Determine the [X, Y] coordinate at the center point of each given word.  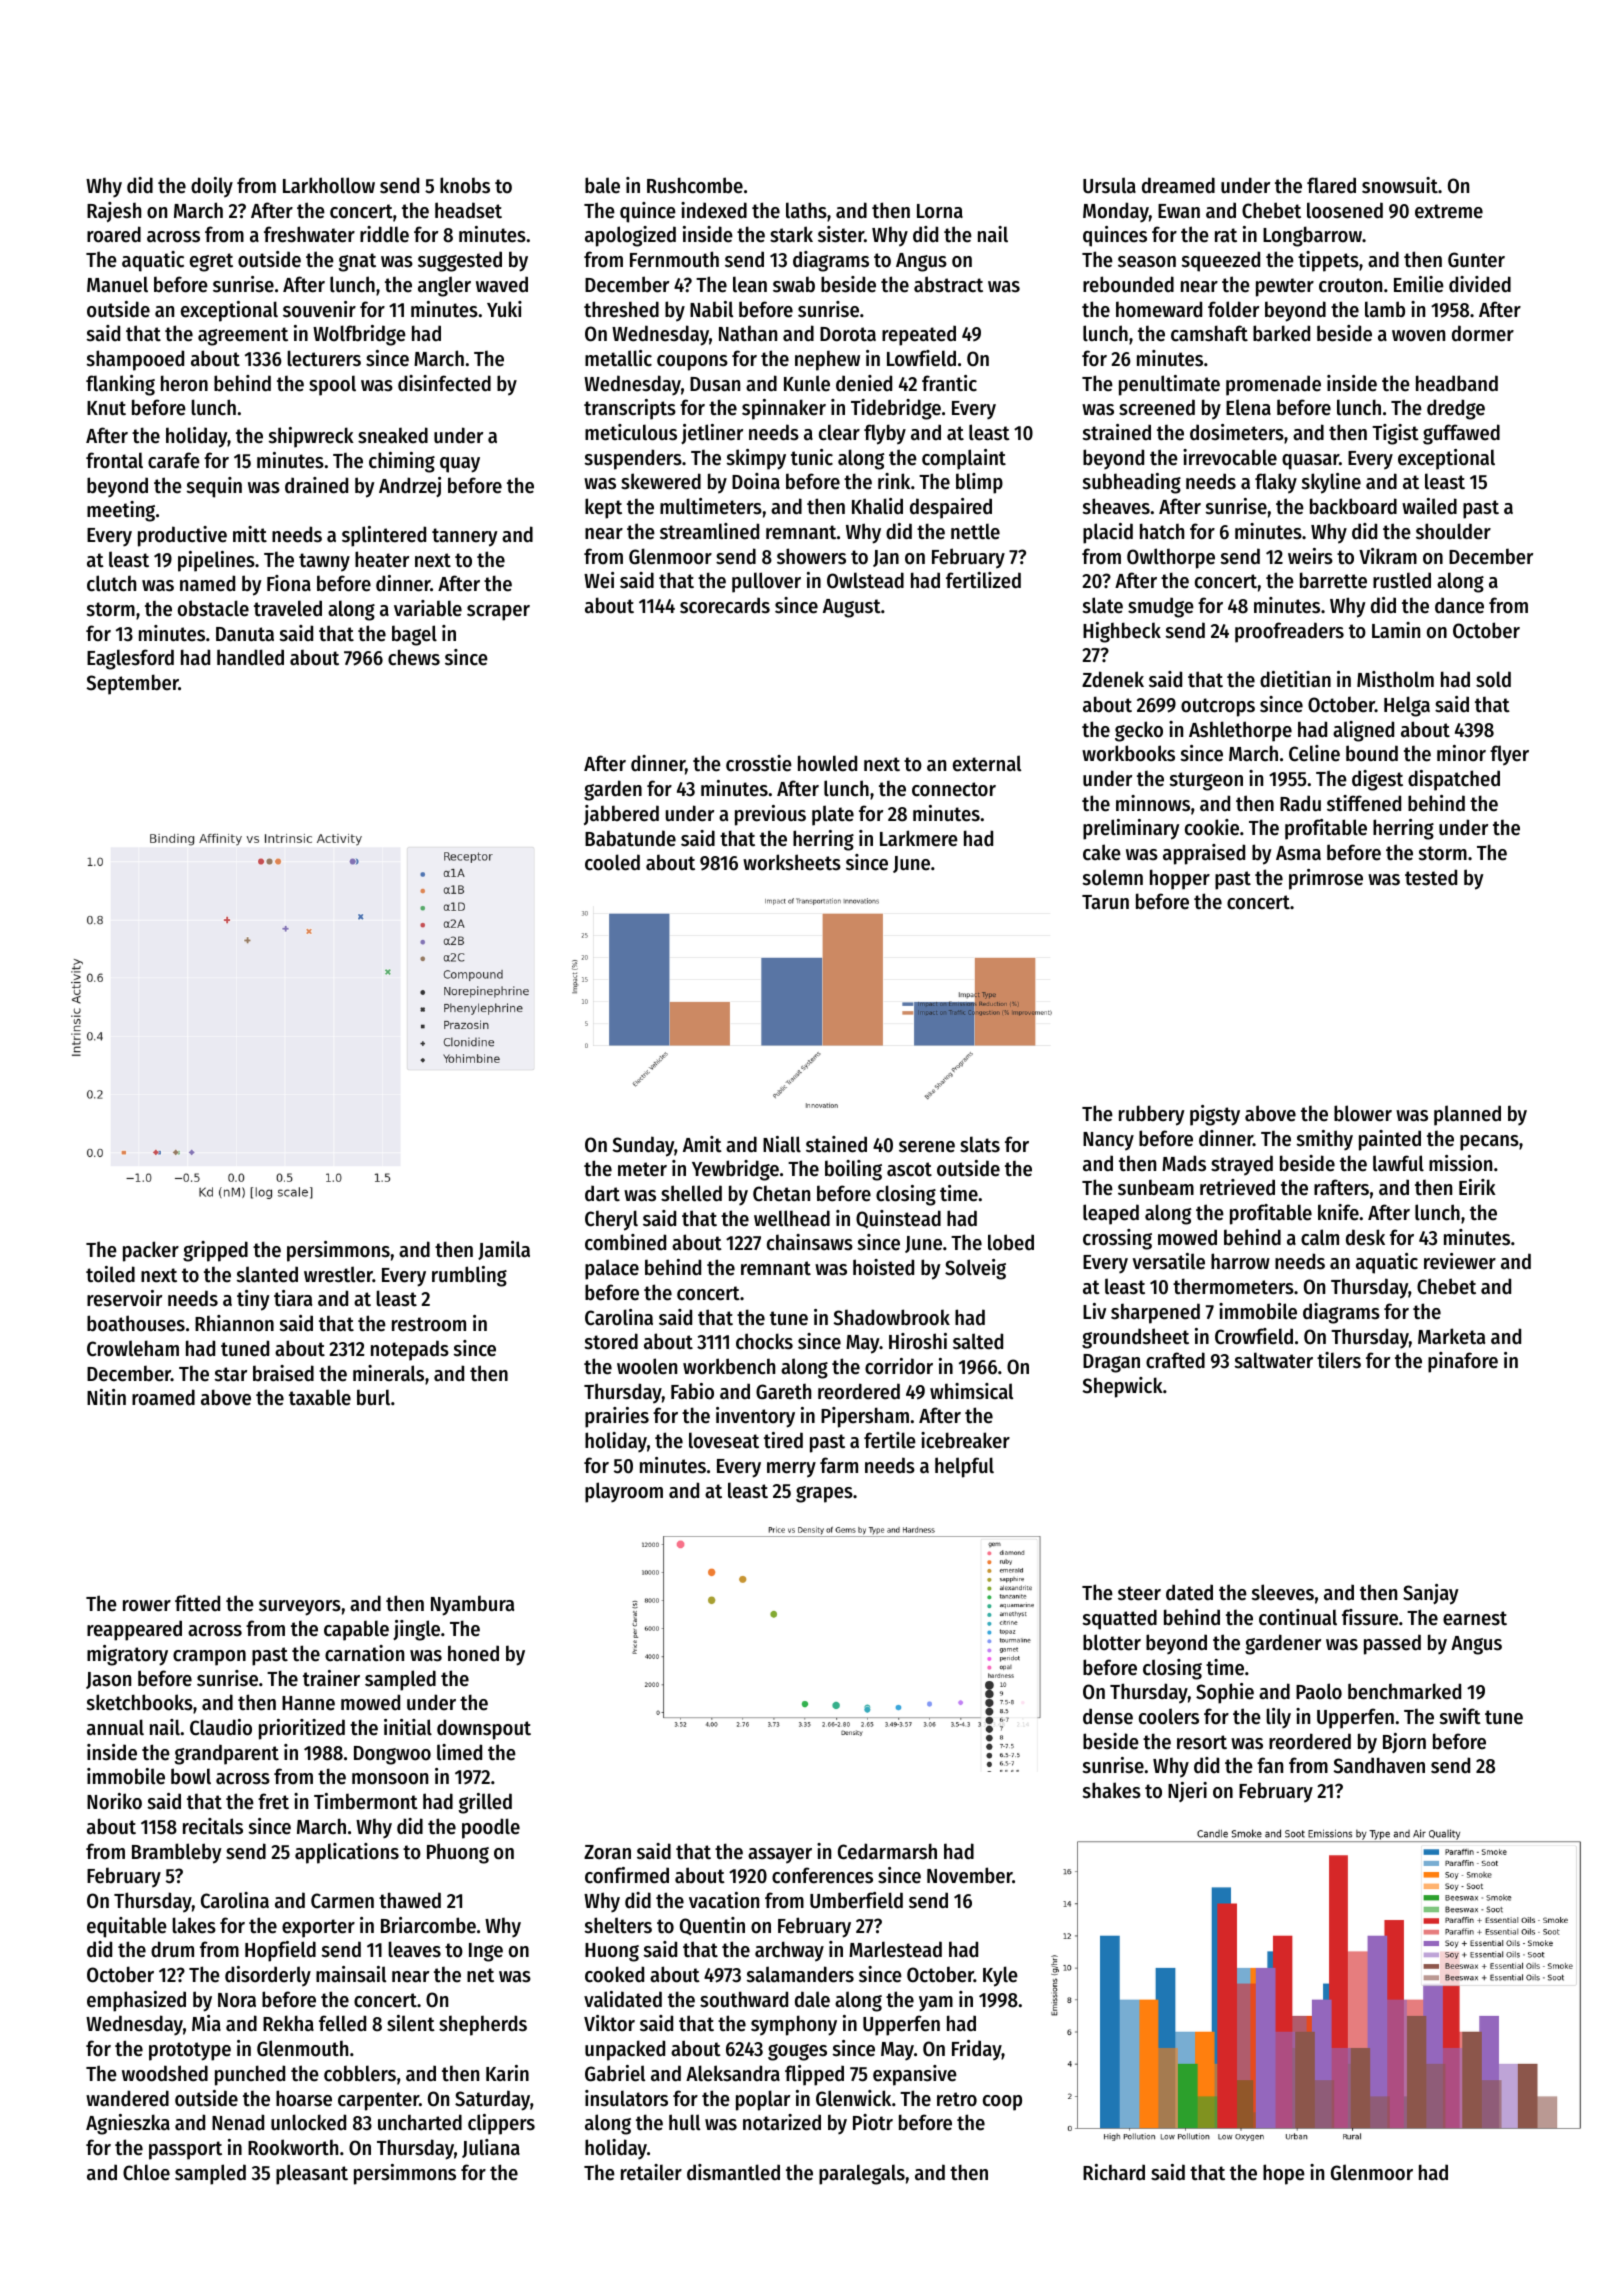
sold [1493, 679]
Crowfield [1254, 1336]
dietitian [1295, 679]
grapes [824, 1494]
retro [957, 2099]
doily [212, 187]
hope [1284, 2174]
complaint [964, 459]
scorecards [725, 605]
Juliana [491, 2148]
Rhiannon [234, 1323]
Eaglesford [130, 659]
